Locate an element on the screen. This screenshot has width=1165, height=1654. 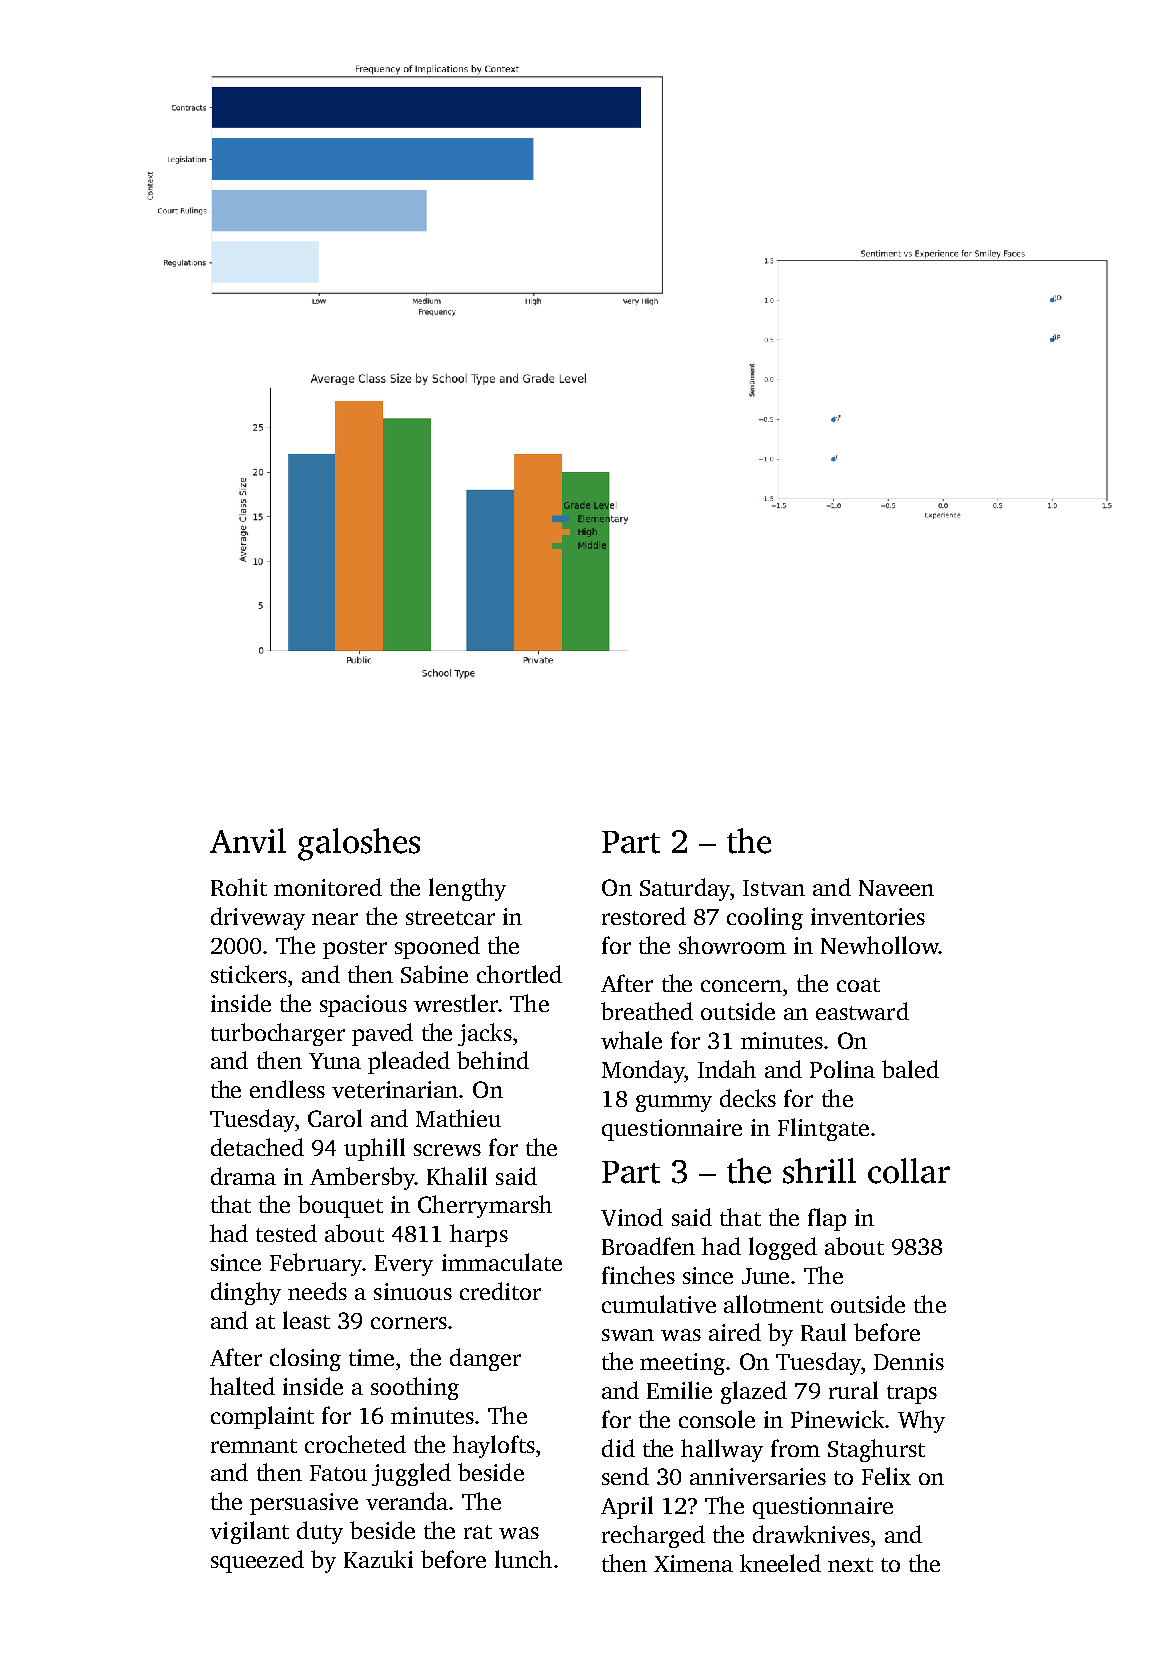
Vinod is located at coordinates (632, 1217).
